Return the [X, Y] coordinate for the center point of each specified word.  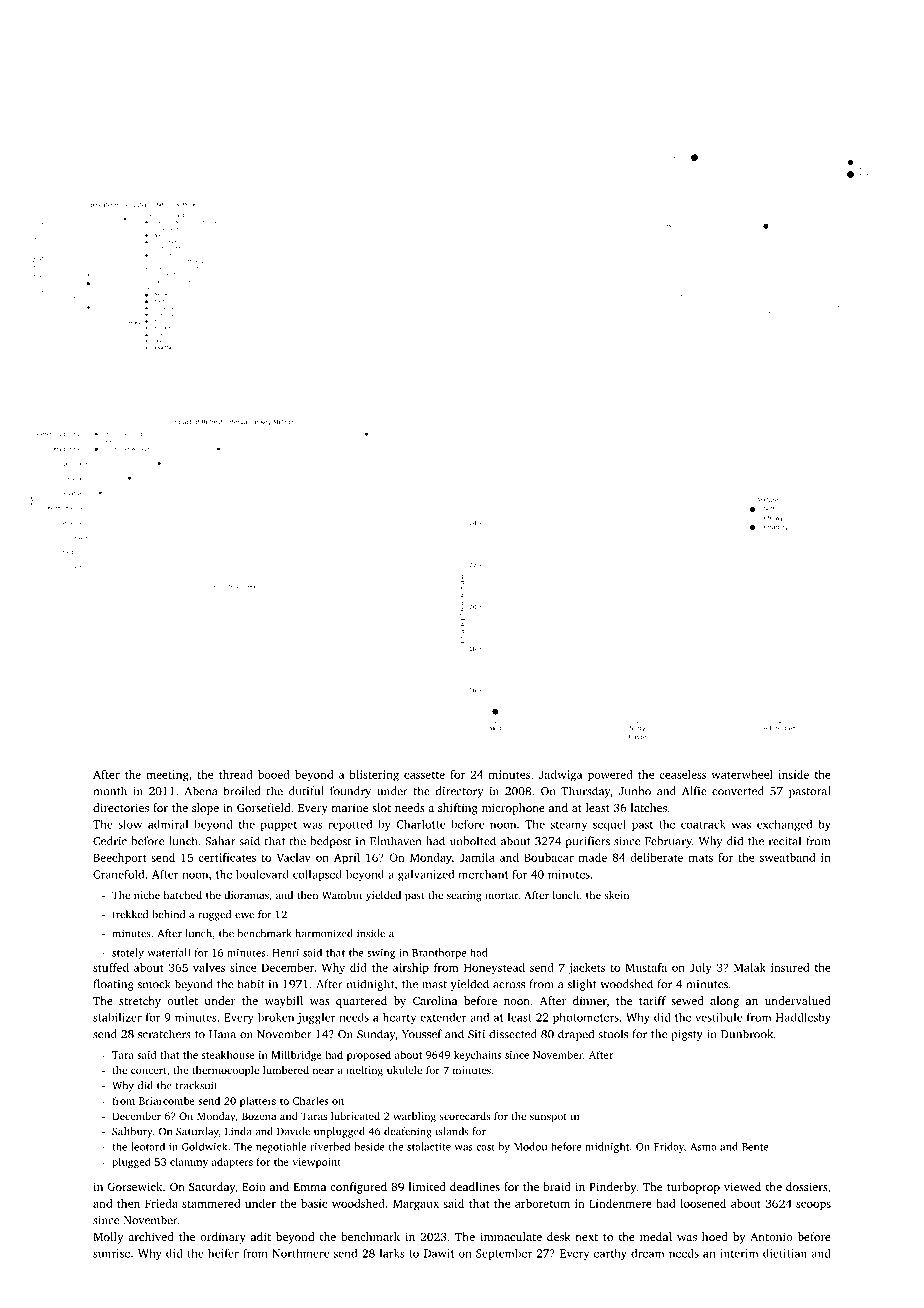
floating [114, 985]
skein [616, 895]
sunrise [111, 1253]
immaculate [511, 1236]
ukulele [404, 1070]
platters [258, 1101]
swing [381, 954]
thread [236, 774]
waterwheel [742, 774]
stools [613, 1034]
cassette [424, 775]
